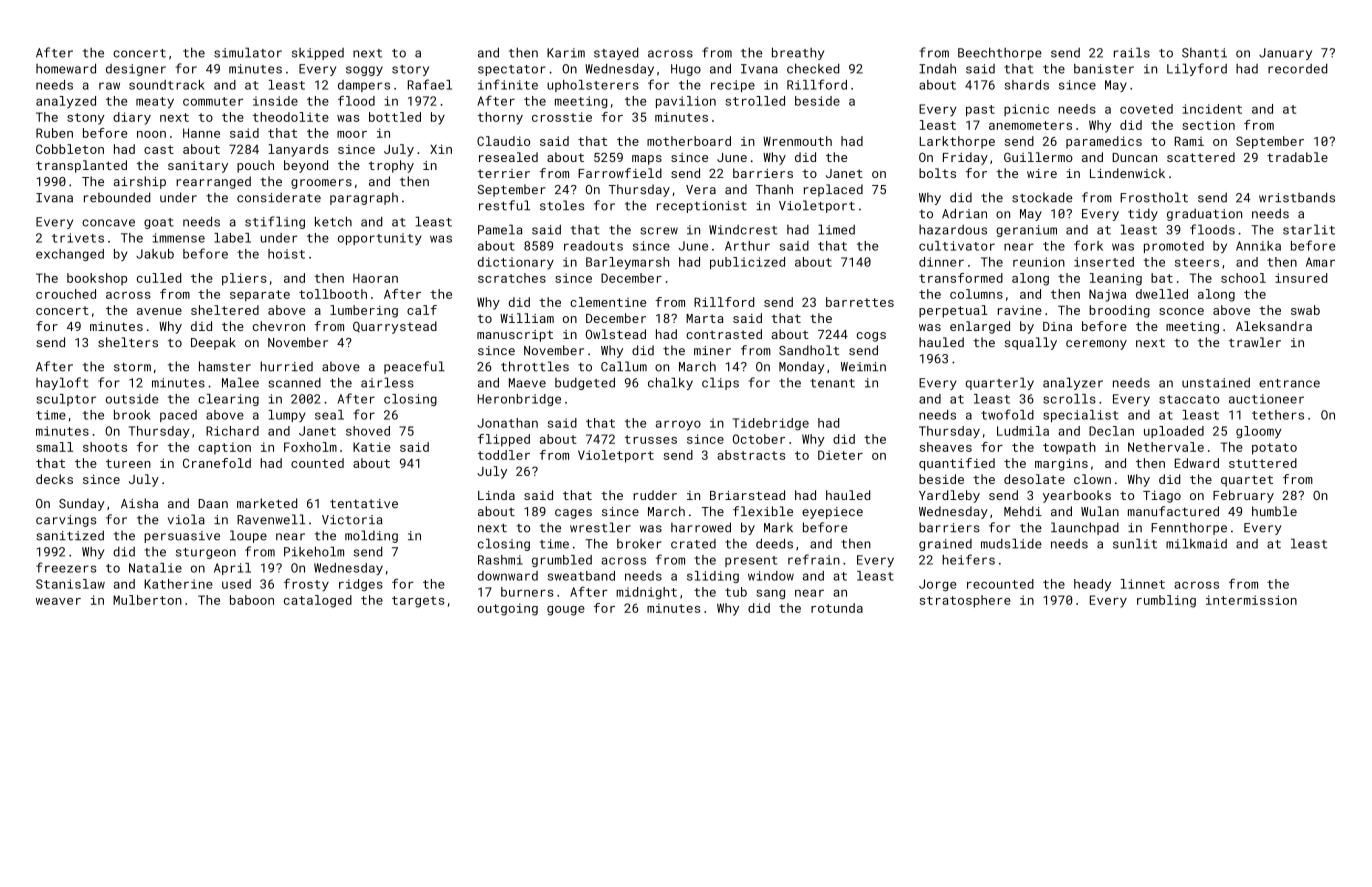 This screenshot has width=1372, height=887. I want to click on publicized, so click(747, 263).
